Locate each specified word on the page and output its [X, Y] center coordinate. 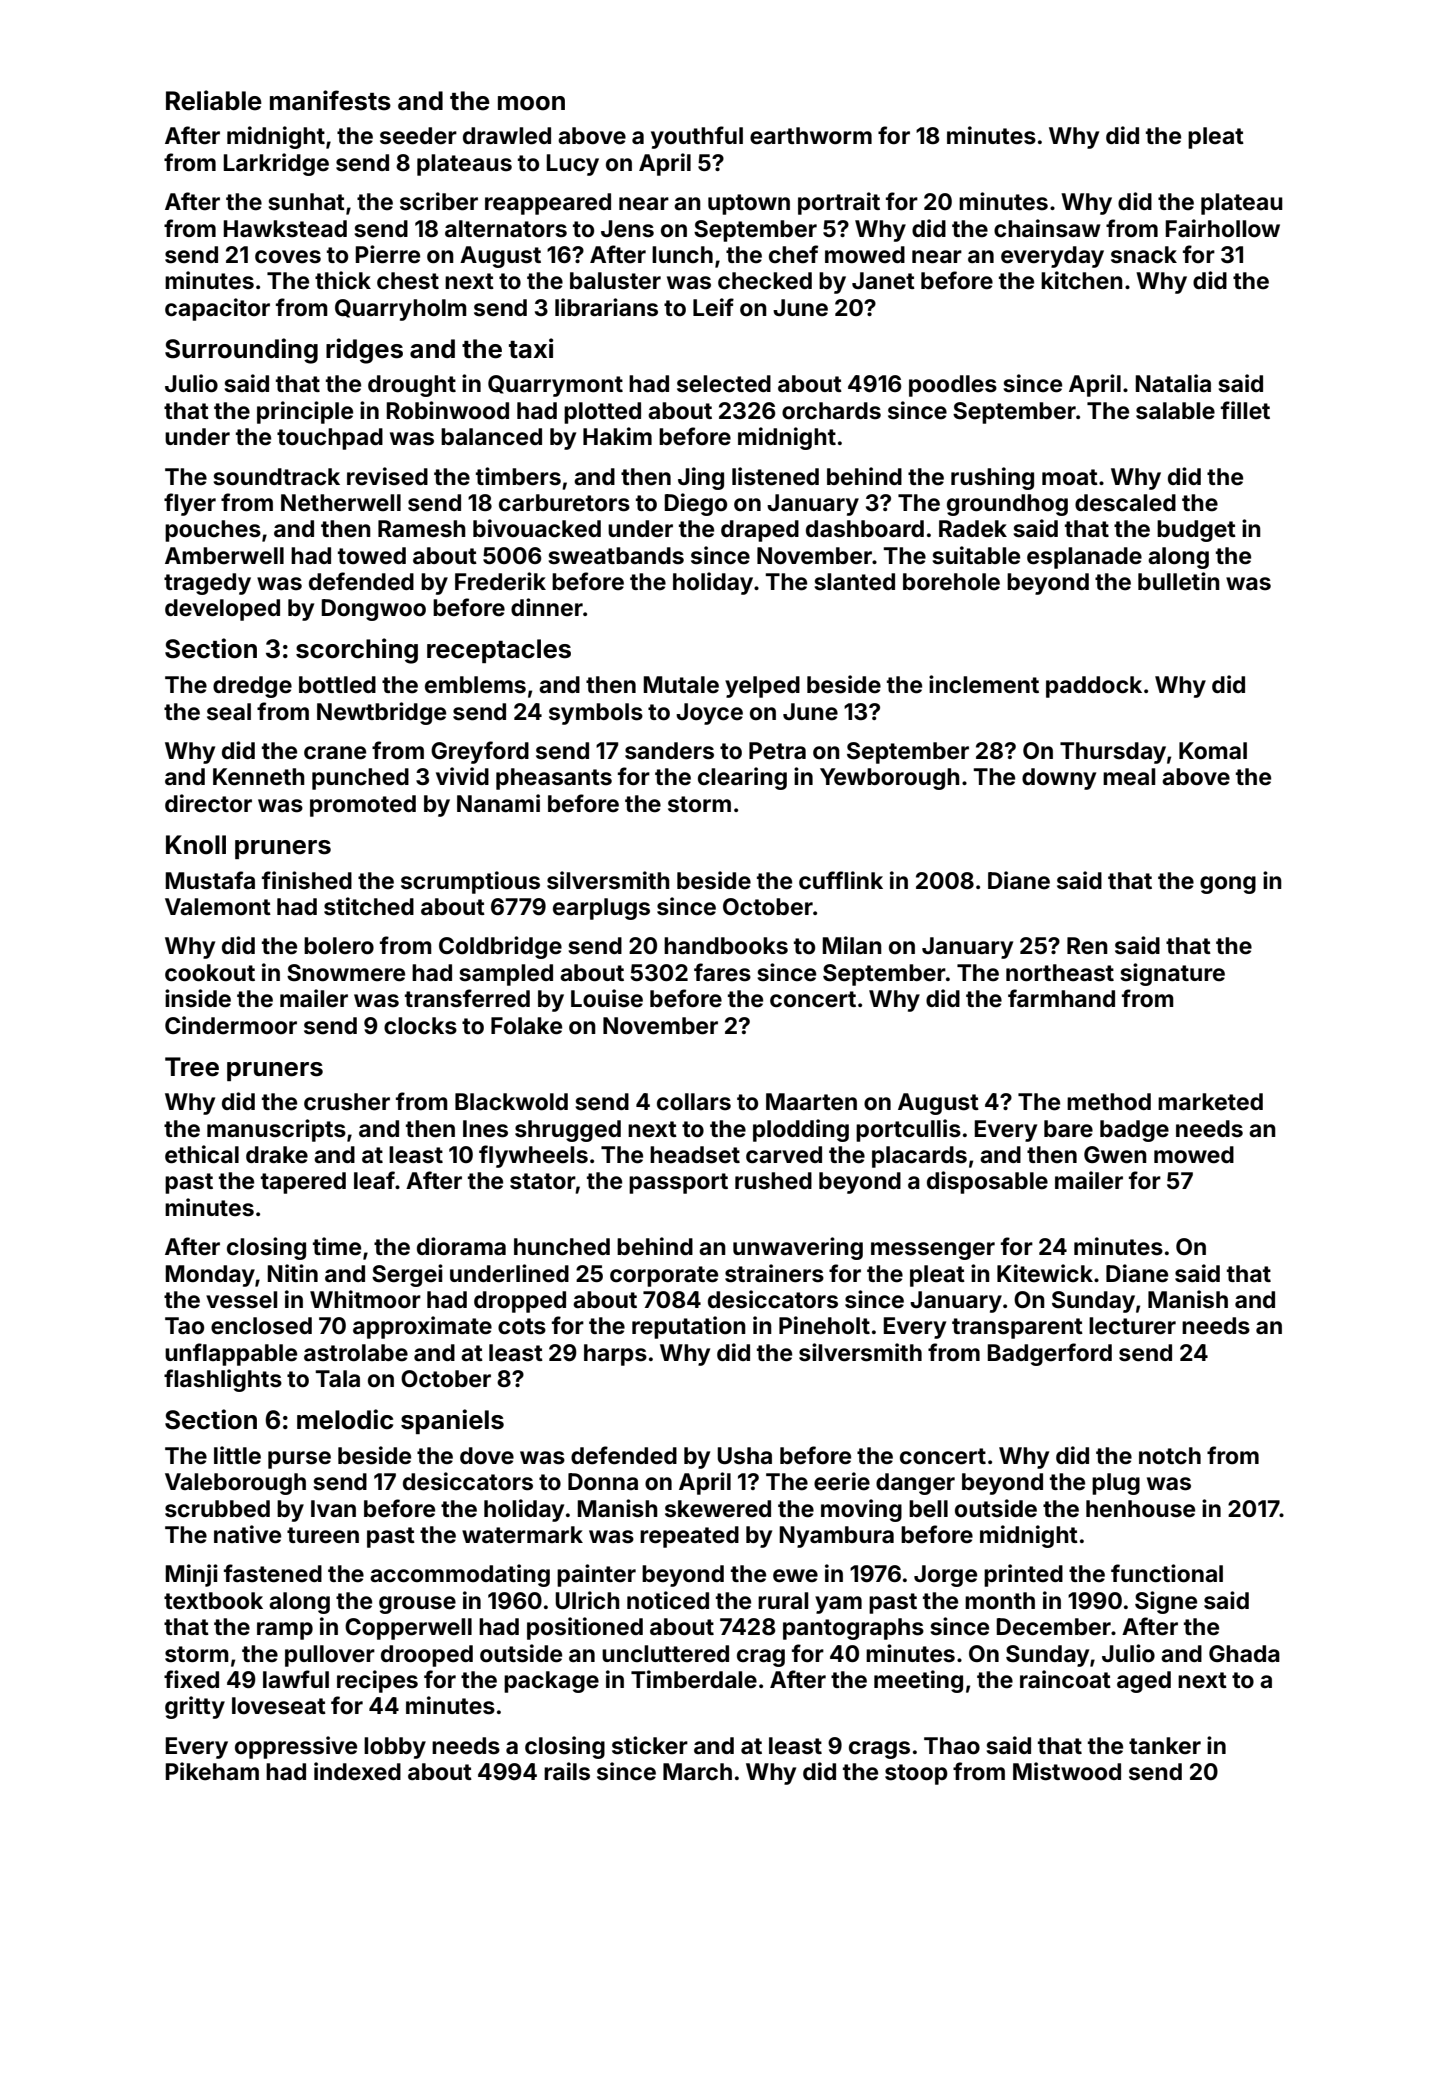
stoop [916, 1774]
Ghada [1244, 1653]
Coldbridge [500, 947]
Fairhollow [1222, 228]
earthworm [811, 136]
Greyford [480, 752]
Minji [191, 1575]
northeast [1060, 973]
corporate [664, 1276]
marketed [1210, 1102]
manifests [330, 100]
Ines [485, 1129]
